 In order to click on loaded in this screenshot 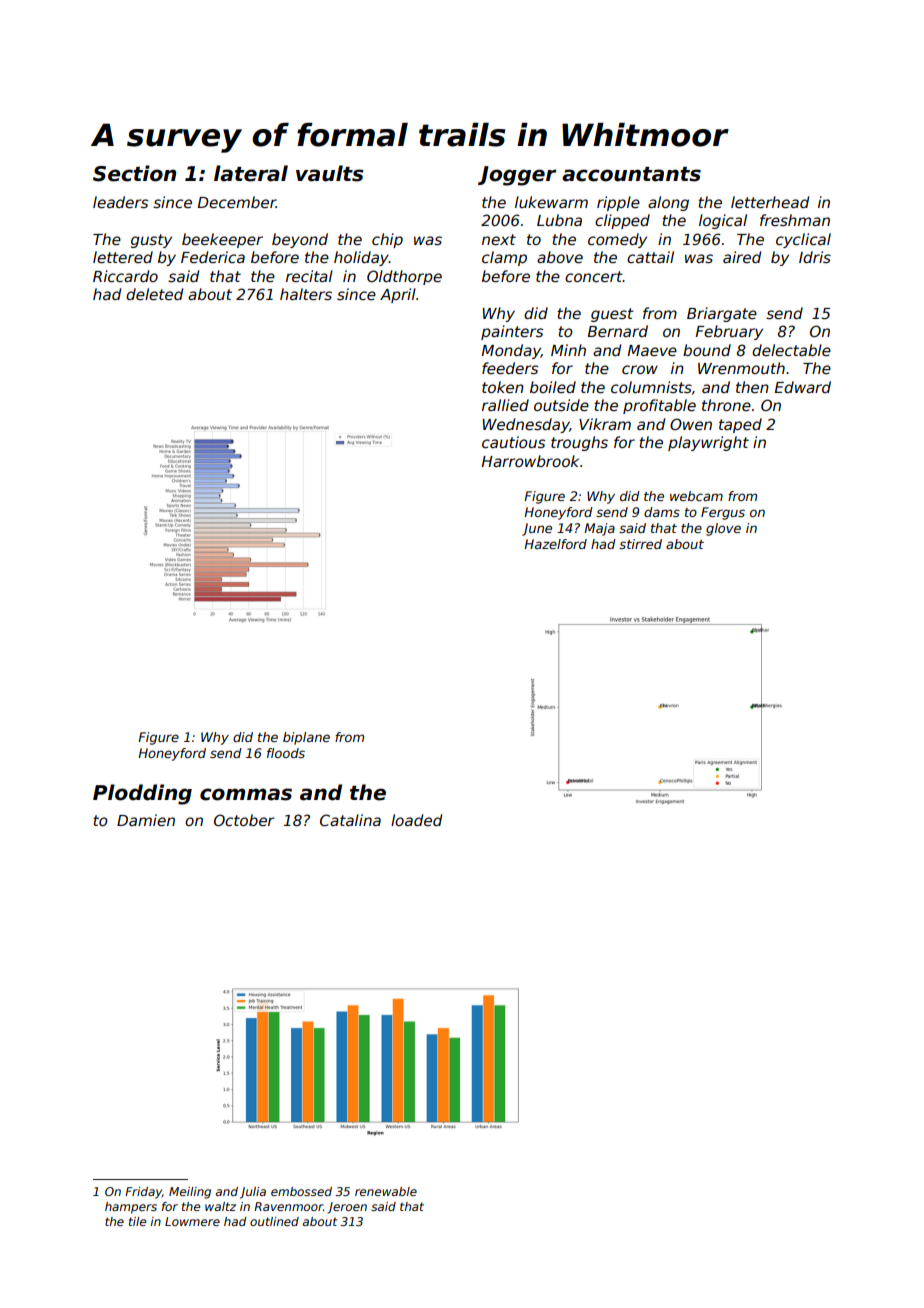, I will do `click(416, 820)`.
